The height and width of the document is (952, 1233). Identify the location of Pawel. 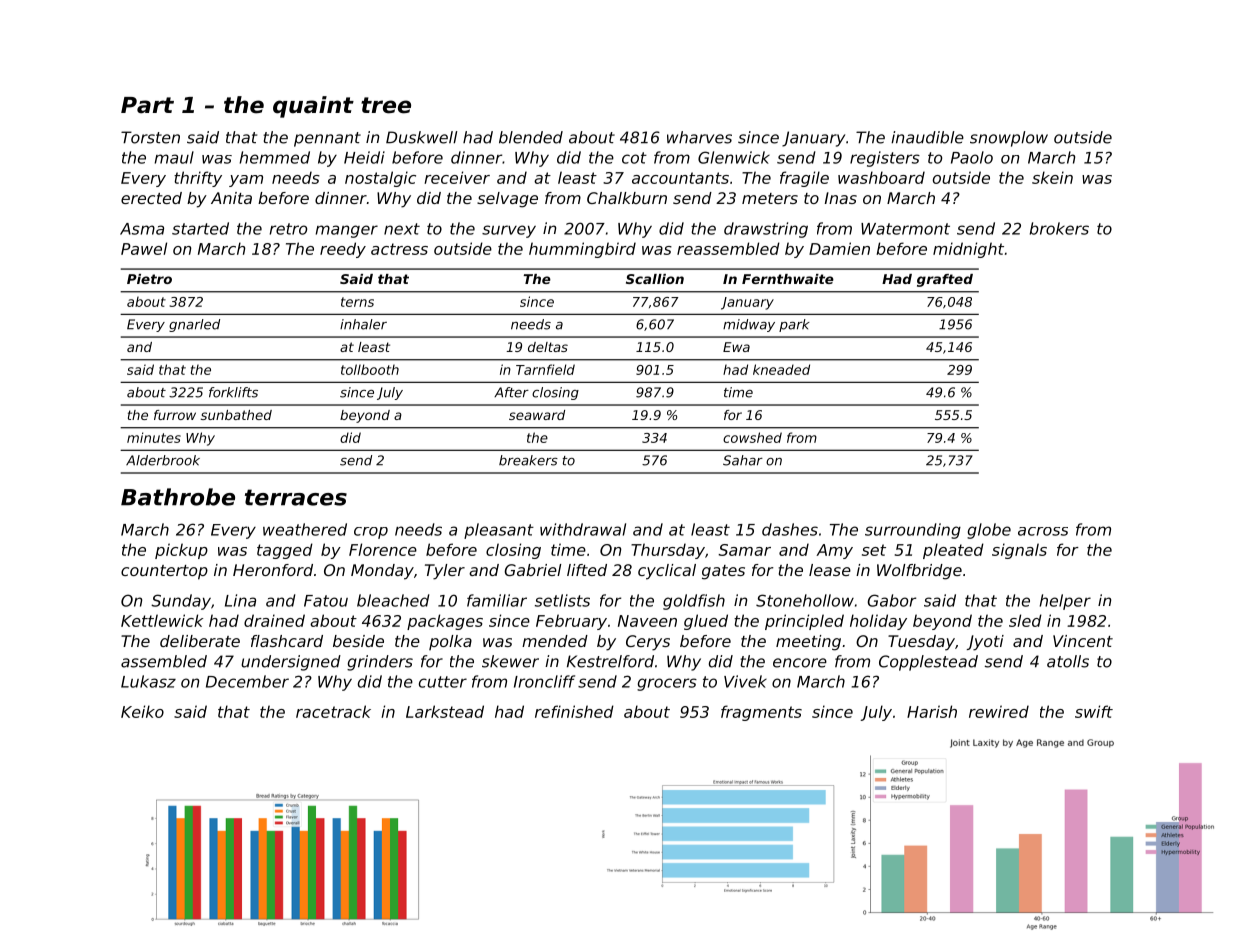
(144, 248).
